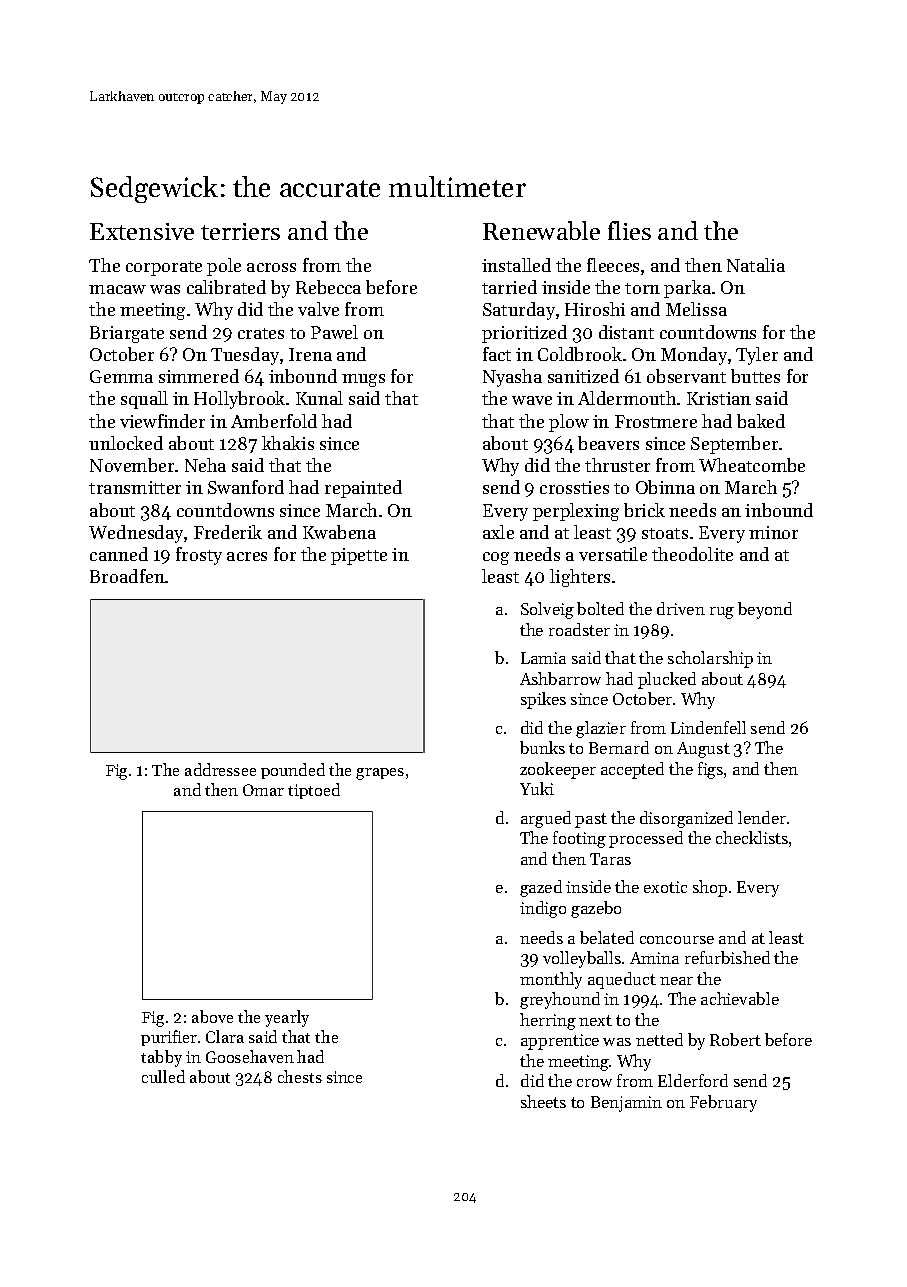  What do you see at coordinates (546, 819) in the page?
I see `argued` at bounding box center [546, 819].
